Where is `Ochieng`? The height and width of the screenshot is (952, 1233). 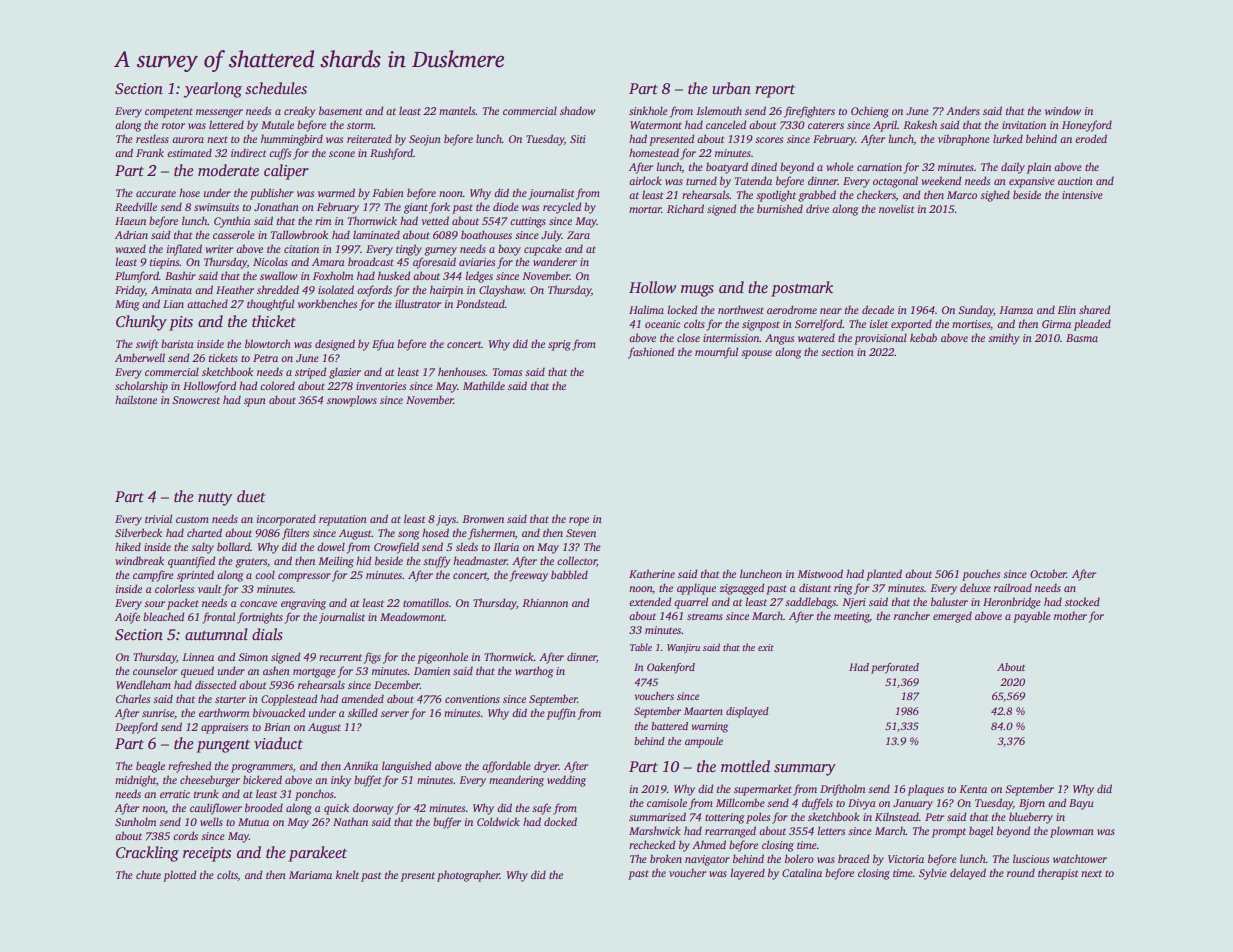
Ochieng is located at coordinates (870, 112).
